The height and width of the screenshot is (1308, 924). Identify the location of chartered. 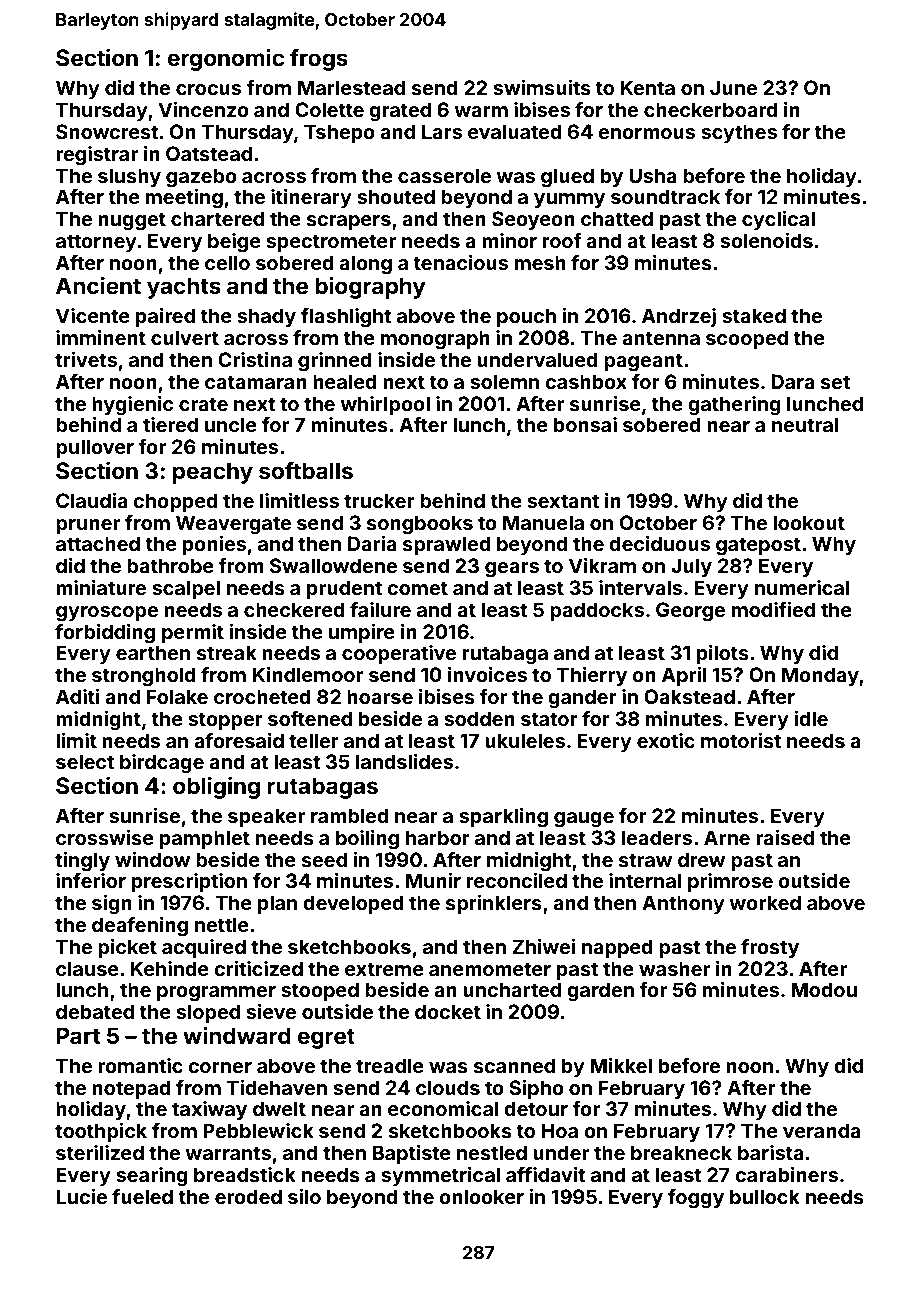
(217, 218).
